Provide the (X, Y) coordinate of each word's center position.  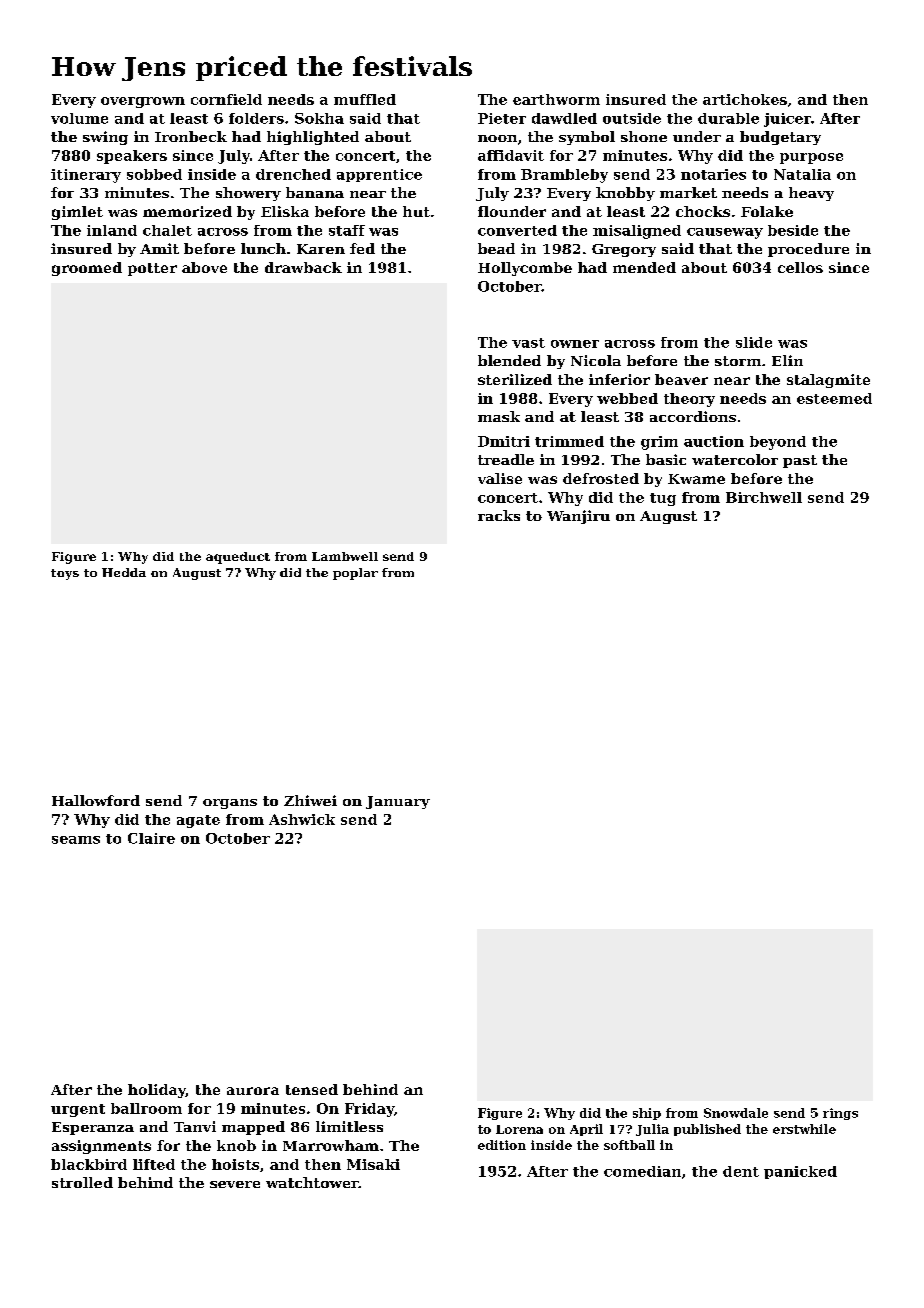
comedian (642, 1171)
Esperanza (93, 1128)
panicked (800, 1172)
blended (509, 360)
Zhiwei (310, 800)
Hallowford (96, 800)
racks (499, 515)
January (398, 802)
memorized (187, 211)
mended (644, 267)
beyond (778, 443)
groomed (87, 269)
